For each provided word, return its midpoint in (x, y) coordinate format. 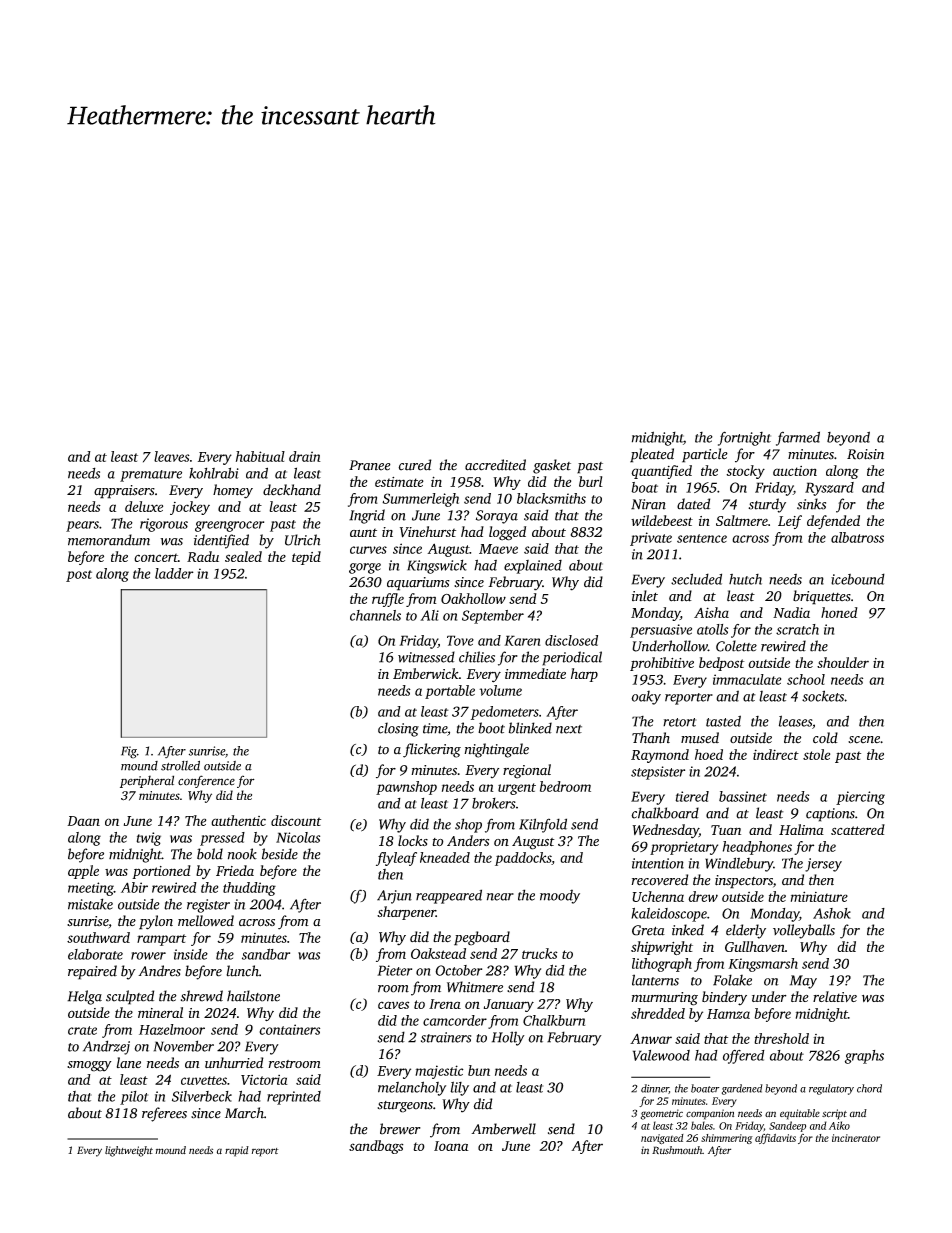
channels (375, 615)
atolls (712, 629)
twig (148, 839)
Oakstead (438, 953)
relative (835, 996)
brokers (494, 803)
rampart (161, 940)
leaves (172, 456)
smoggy (89, 1066)
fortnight (744, 438)
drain (305, 456)
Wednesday (665, 831)
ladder (174, 573)
